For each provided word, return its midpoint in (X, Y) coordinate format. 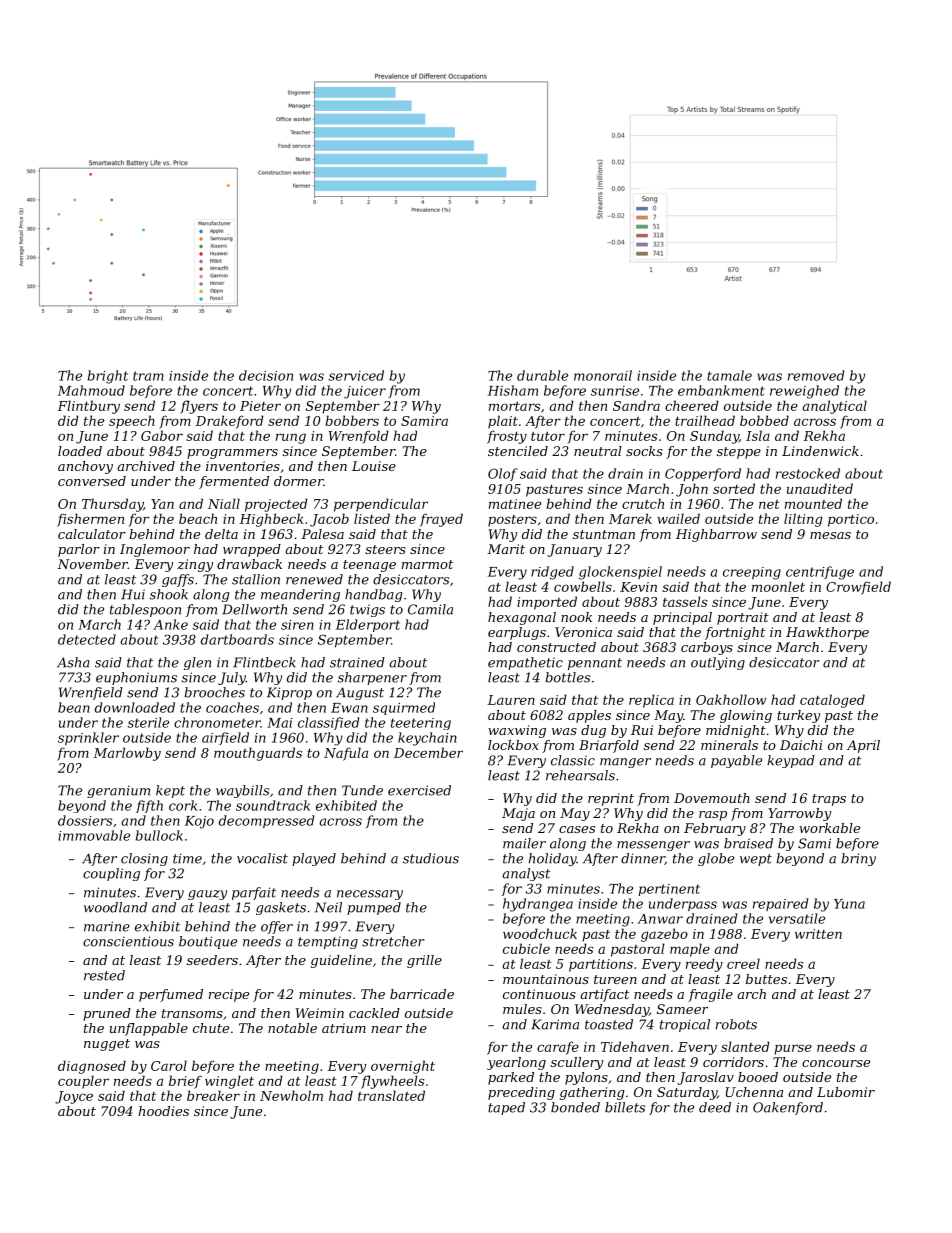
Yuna (849, 904)
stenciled (518, 451)
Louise (374, 466)
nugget (107, 1045)
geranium (118, 791)
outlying (718, 663)
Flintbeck (264, 662)
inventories (243, 466)
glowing (746, 716)
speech (132, 422)
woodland (115, 907)
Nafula (346, 754)
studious (431, 858)
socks (644, 451)
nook (576, 617)
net (769, 504)
